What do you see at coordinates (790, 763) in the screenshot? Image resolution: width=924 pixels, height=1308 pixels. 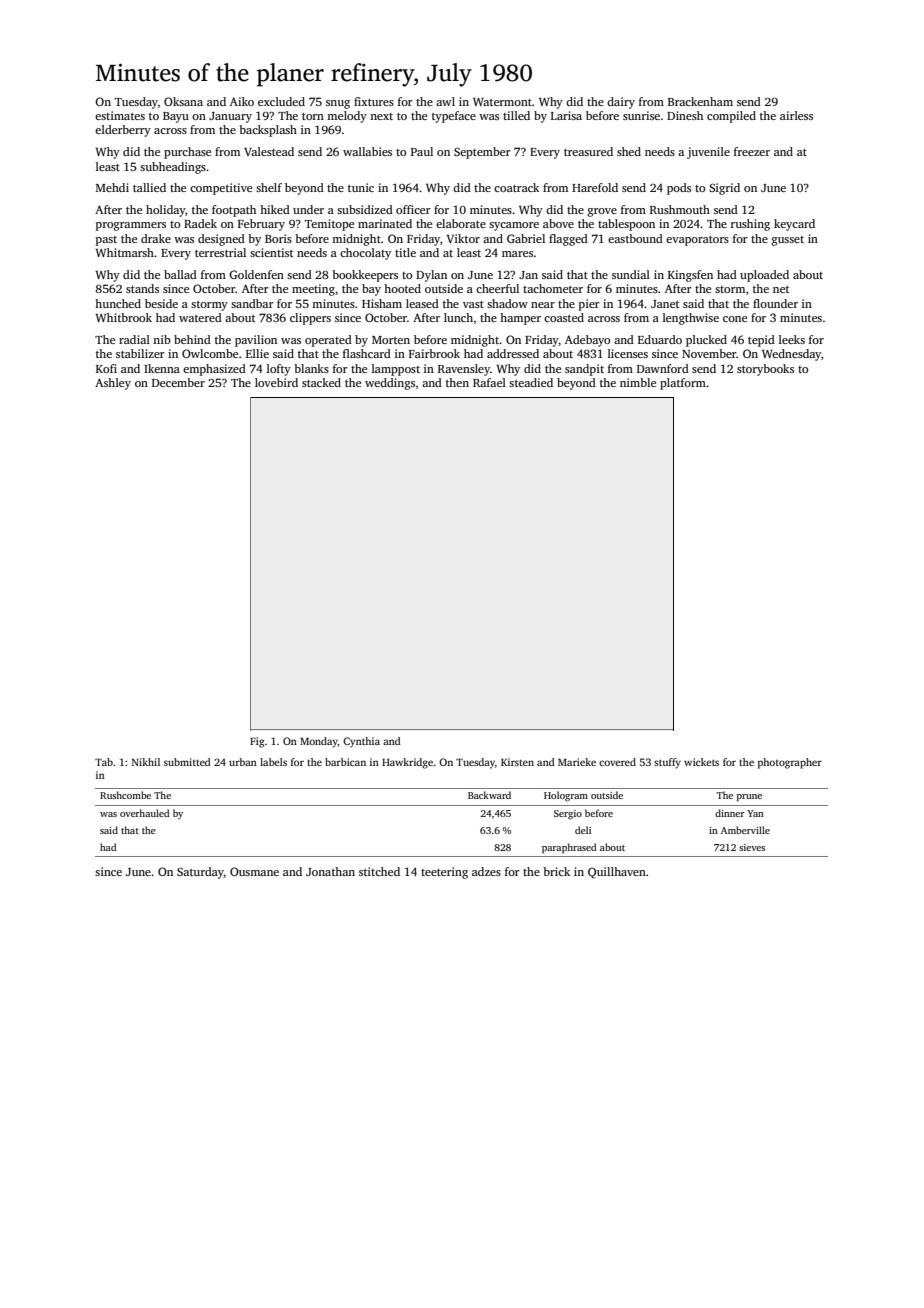 I see `photographer` at bounding box center [790, 763].
